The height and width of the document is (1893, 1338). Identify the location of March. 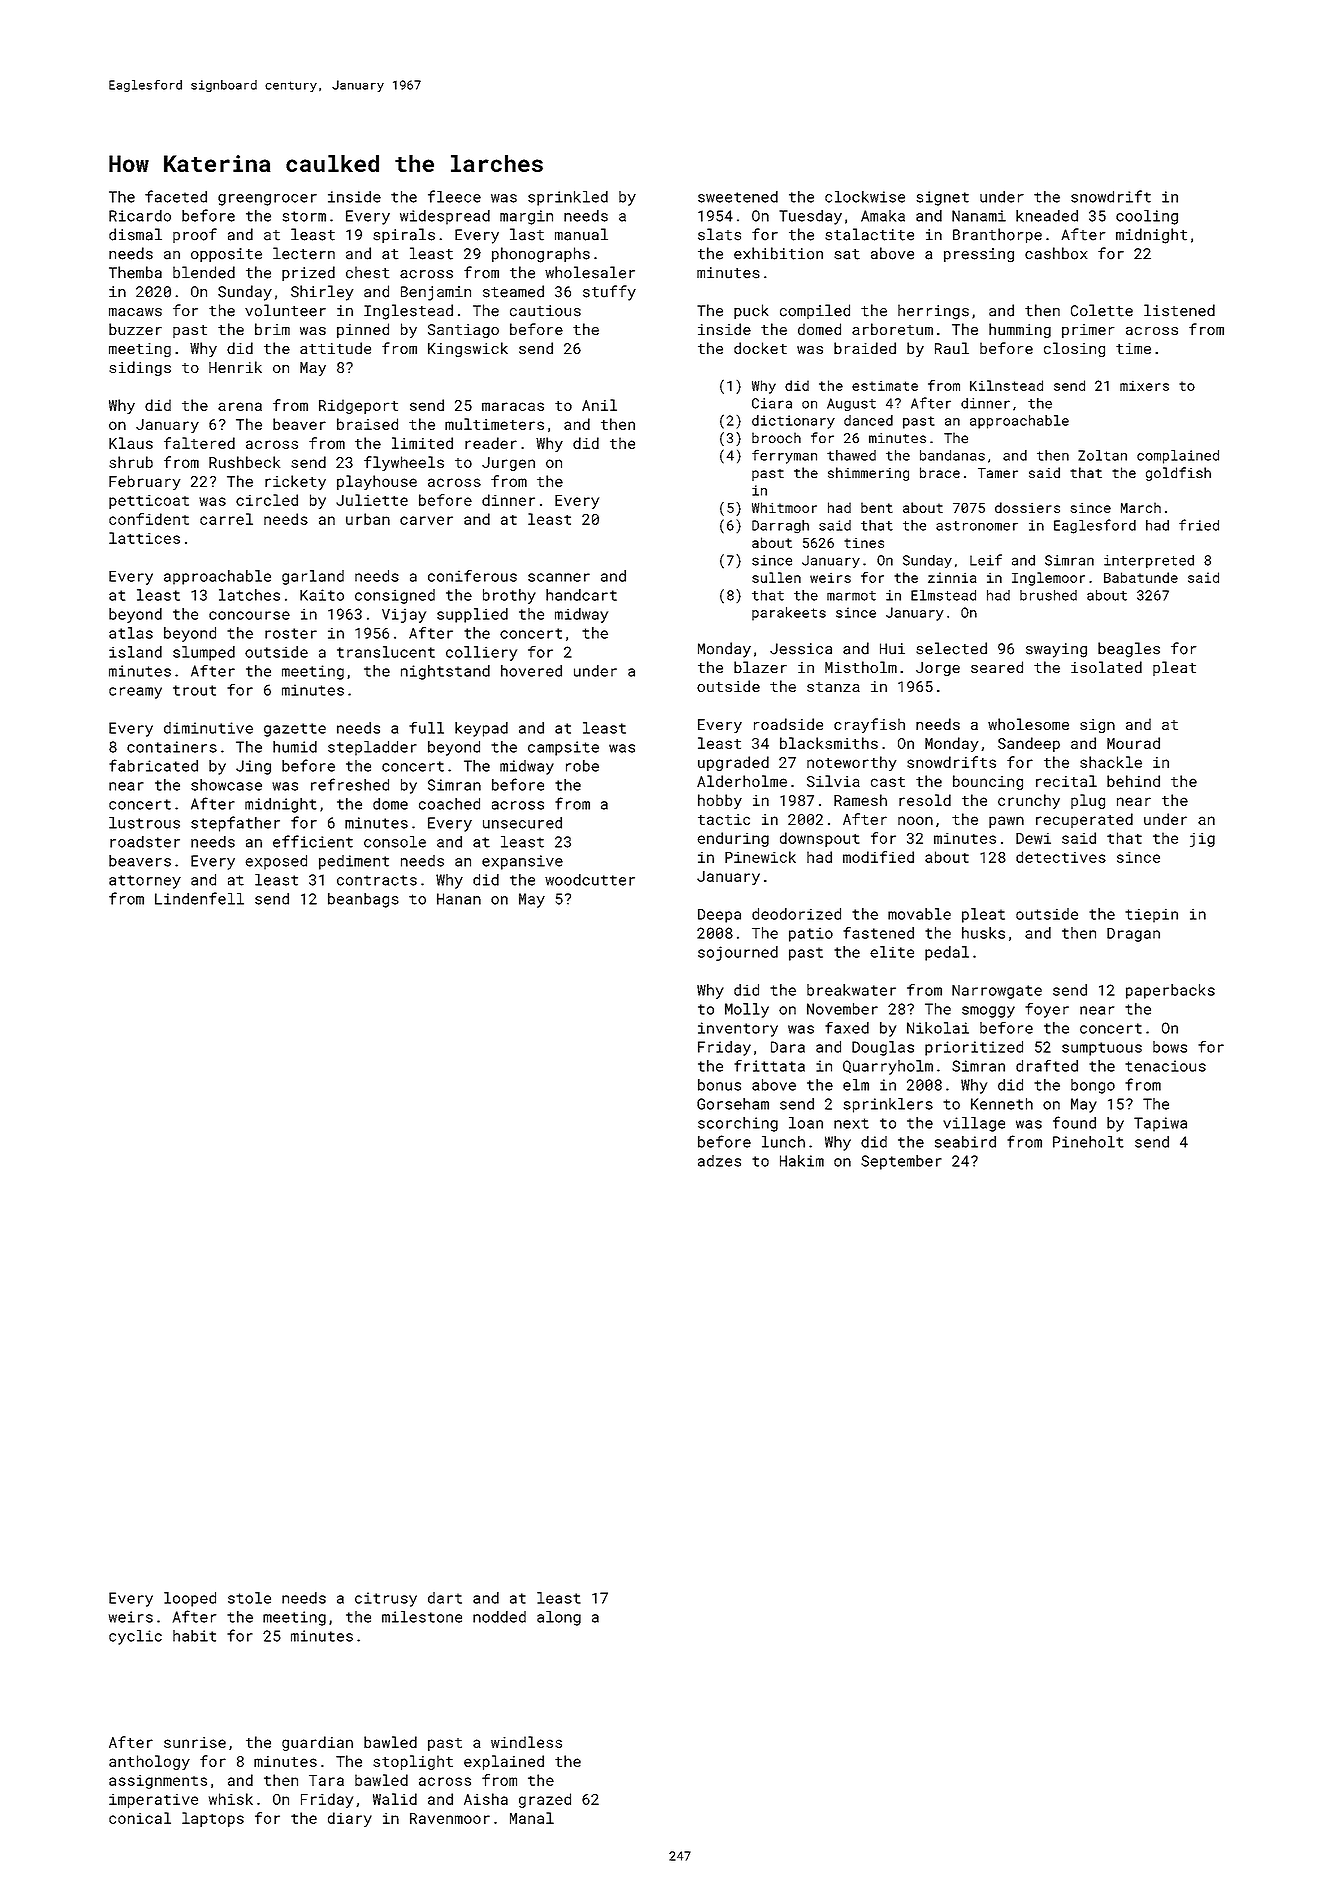
(1141, 507).
